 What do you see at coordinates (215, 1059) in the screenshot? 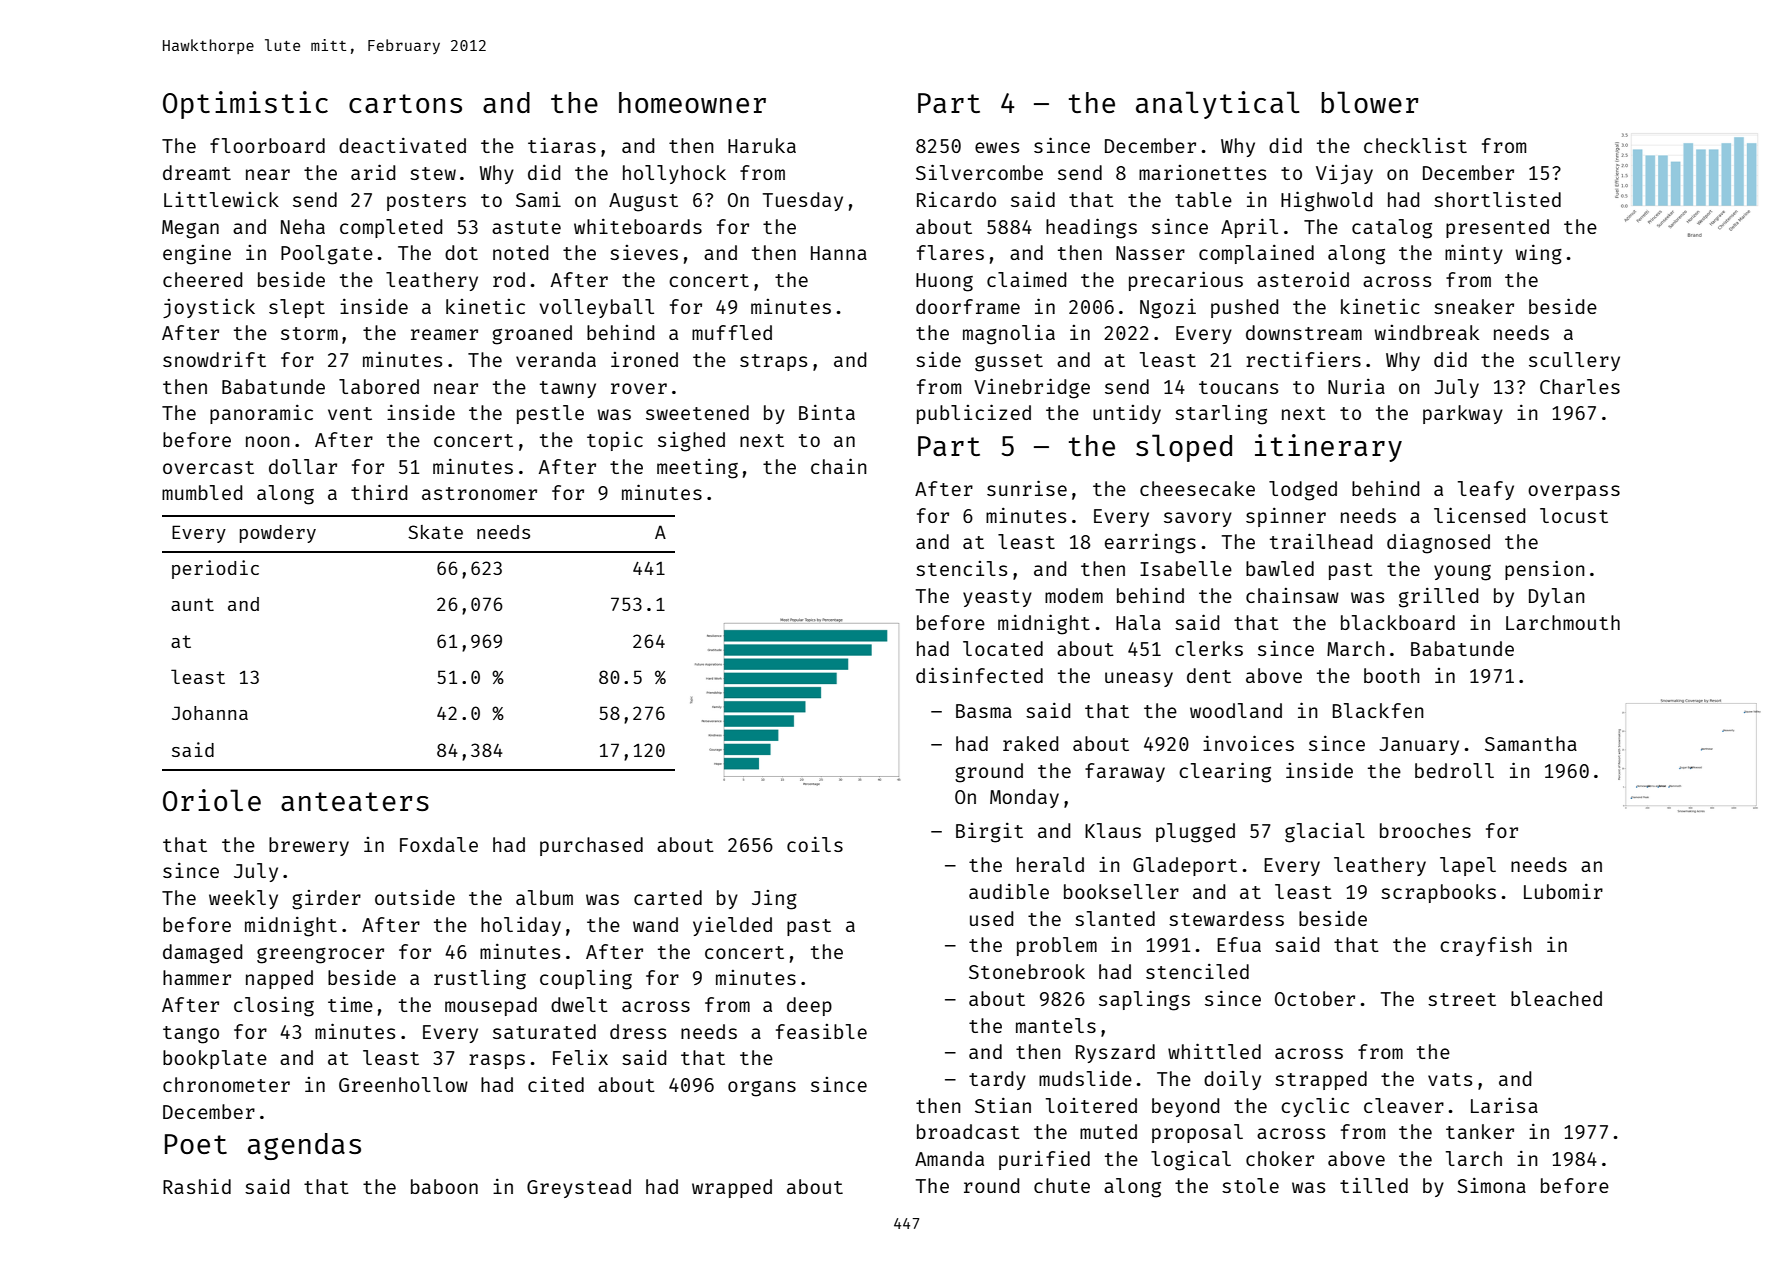
I see `bookplate` at bounding box center [215, 1059].
